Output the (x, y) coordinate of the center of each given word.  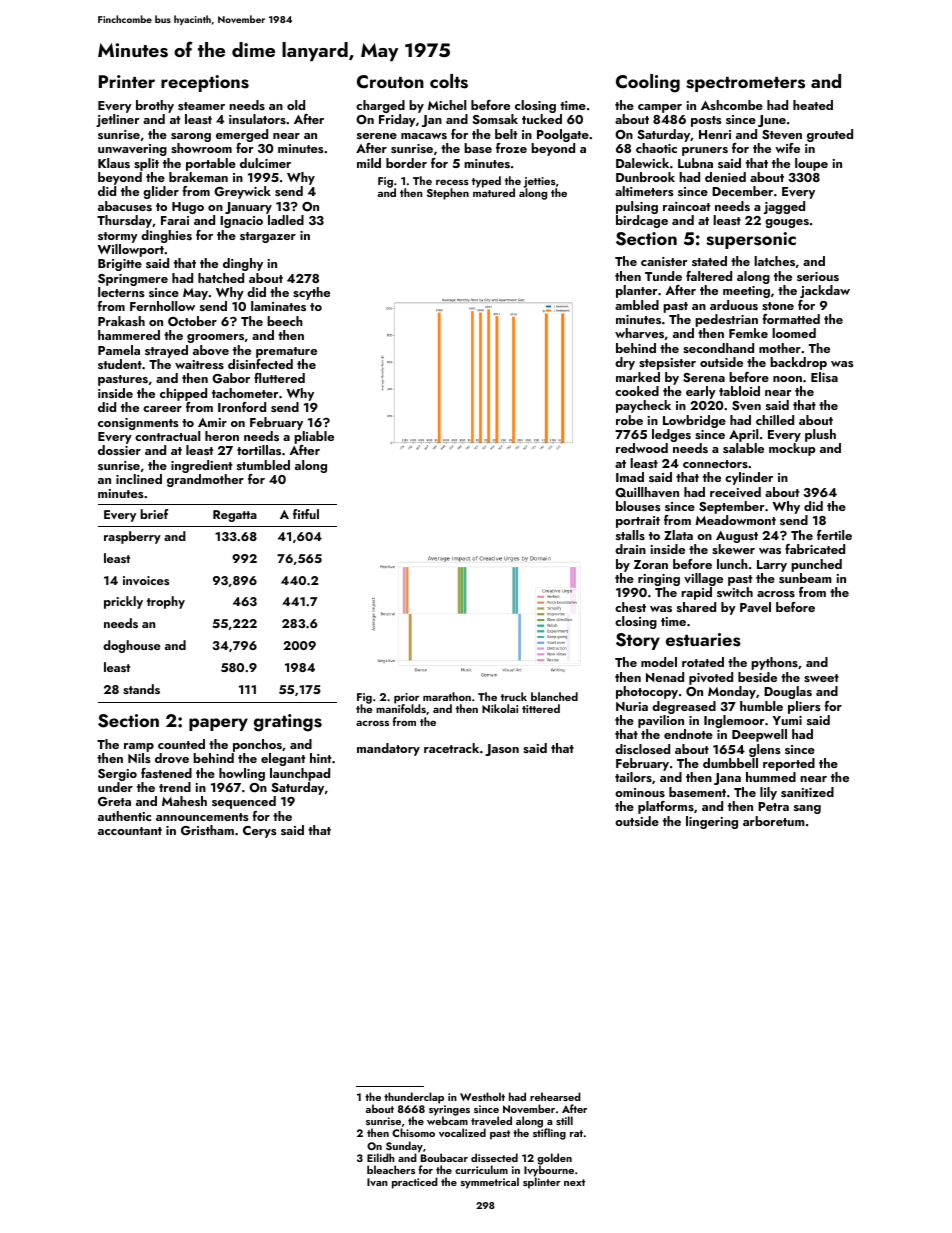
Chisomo (413, 1133)
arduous (734, 305)
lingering (712, 822)
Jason (502, 750)
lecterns (121, 292)
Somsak (495, 119)
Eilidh (380, 1157)
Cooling (648, 83)
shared (696, 607)
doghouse (131, 646)
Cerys (260, 832)
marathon (447, 696)
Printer (127, 81)
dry (625, 363)
